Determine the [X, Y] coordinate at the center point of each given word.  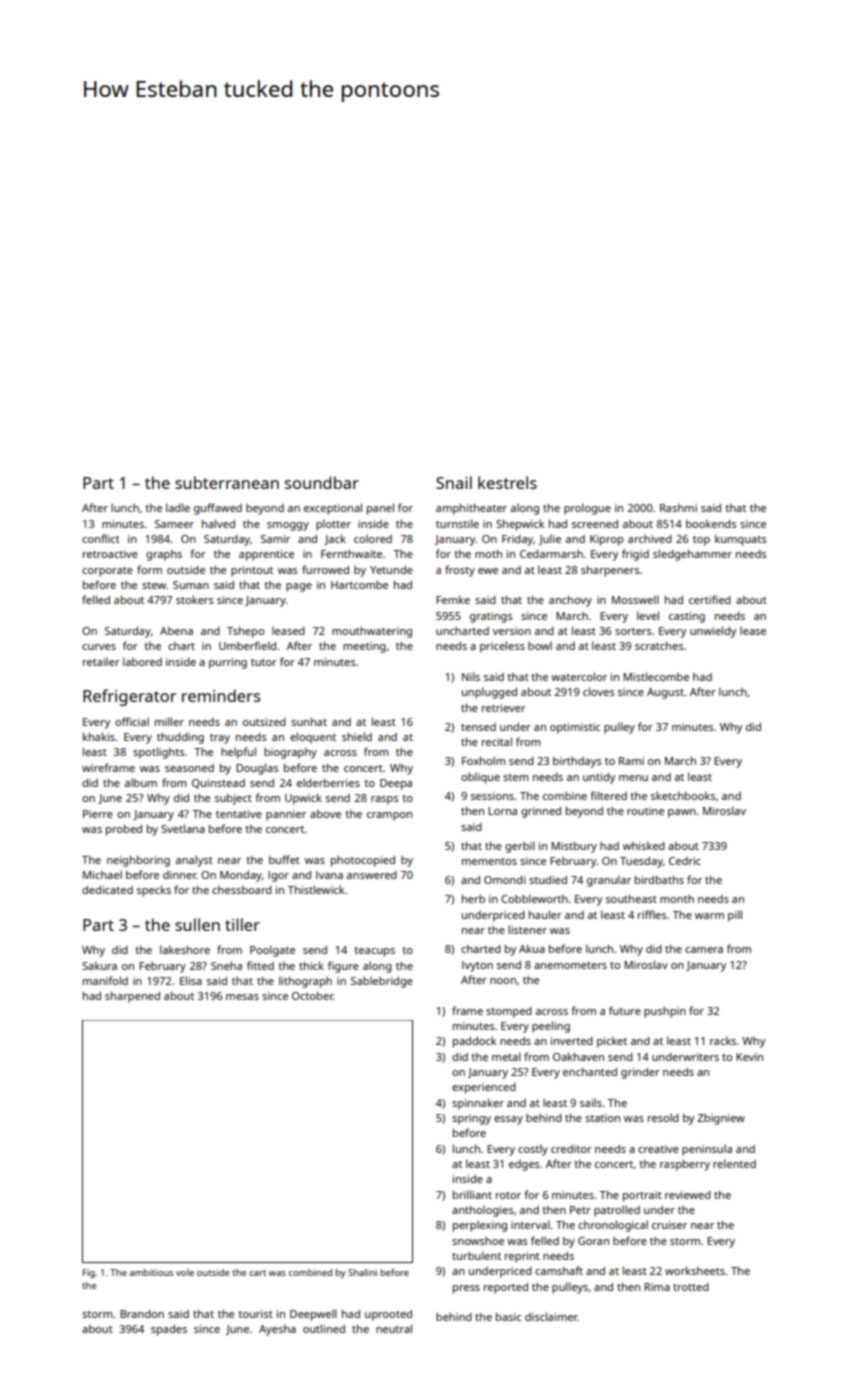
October [312, 995]
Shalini [362, 1272]
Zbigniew [721, 1119]
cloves [598, 691]
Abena [176, 631]
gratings [491, 617]
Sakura [99, 965]
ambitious [151, 1272]
